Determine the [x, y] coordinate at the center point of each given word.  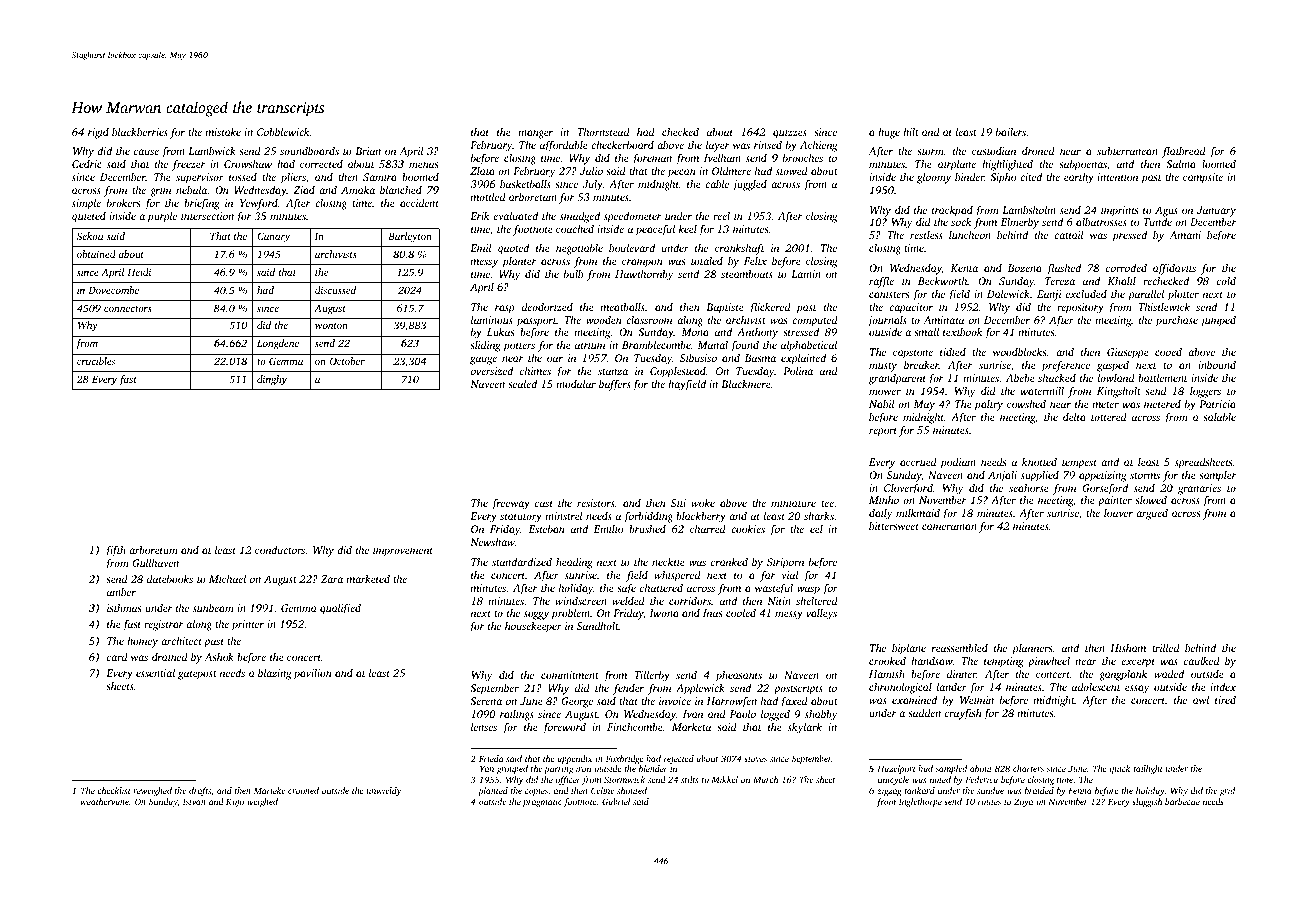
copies [536, 792]
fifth [115, 551]
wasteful [774, 589]
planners [1032, 649]
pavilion [312, 674]
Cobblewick [283, 131]
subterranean [1127, 150]
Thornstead [603, 132]
